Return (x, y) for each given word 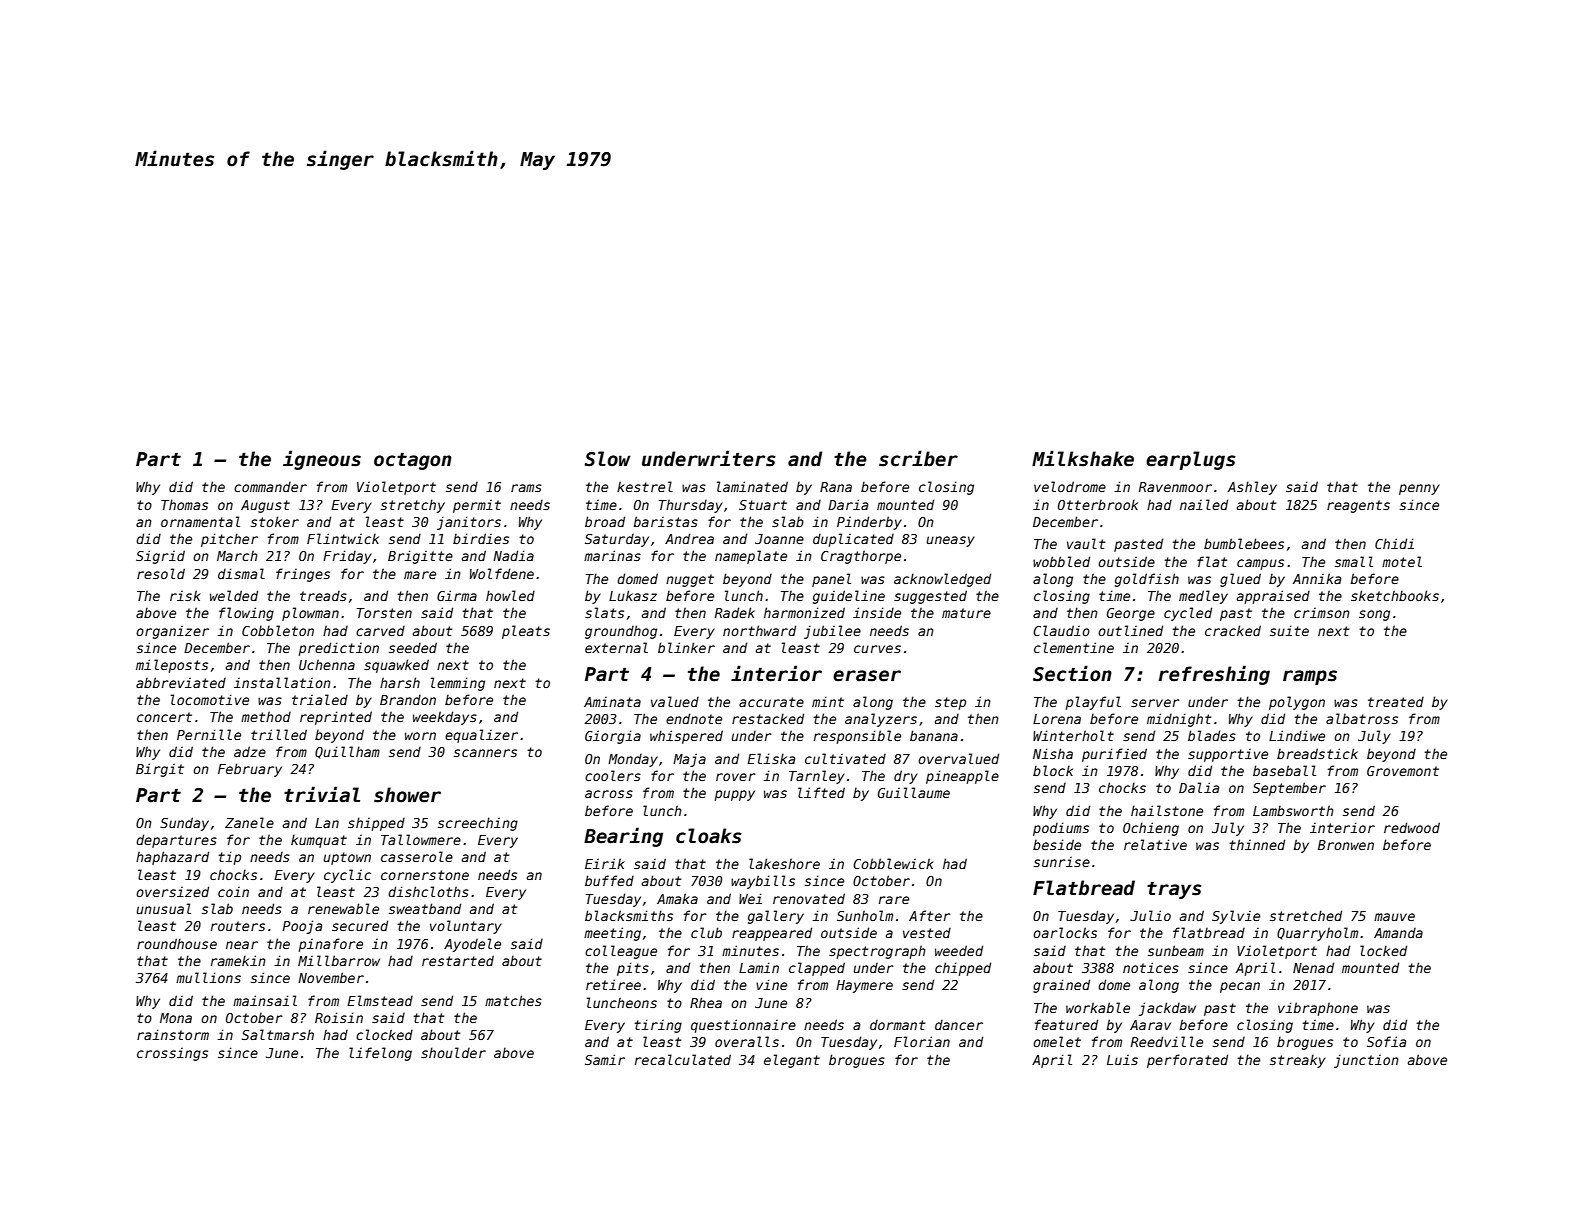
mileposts (172, 666)
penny (1419, 489)
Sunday (184, 824)
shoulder (453, 1052)
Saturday (617, 540)
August (265, 506)
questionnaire (743, 1026)
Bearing (623, 837)
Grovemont (1403, 771)
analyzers (881, 720)
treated (1396, 702)
